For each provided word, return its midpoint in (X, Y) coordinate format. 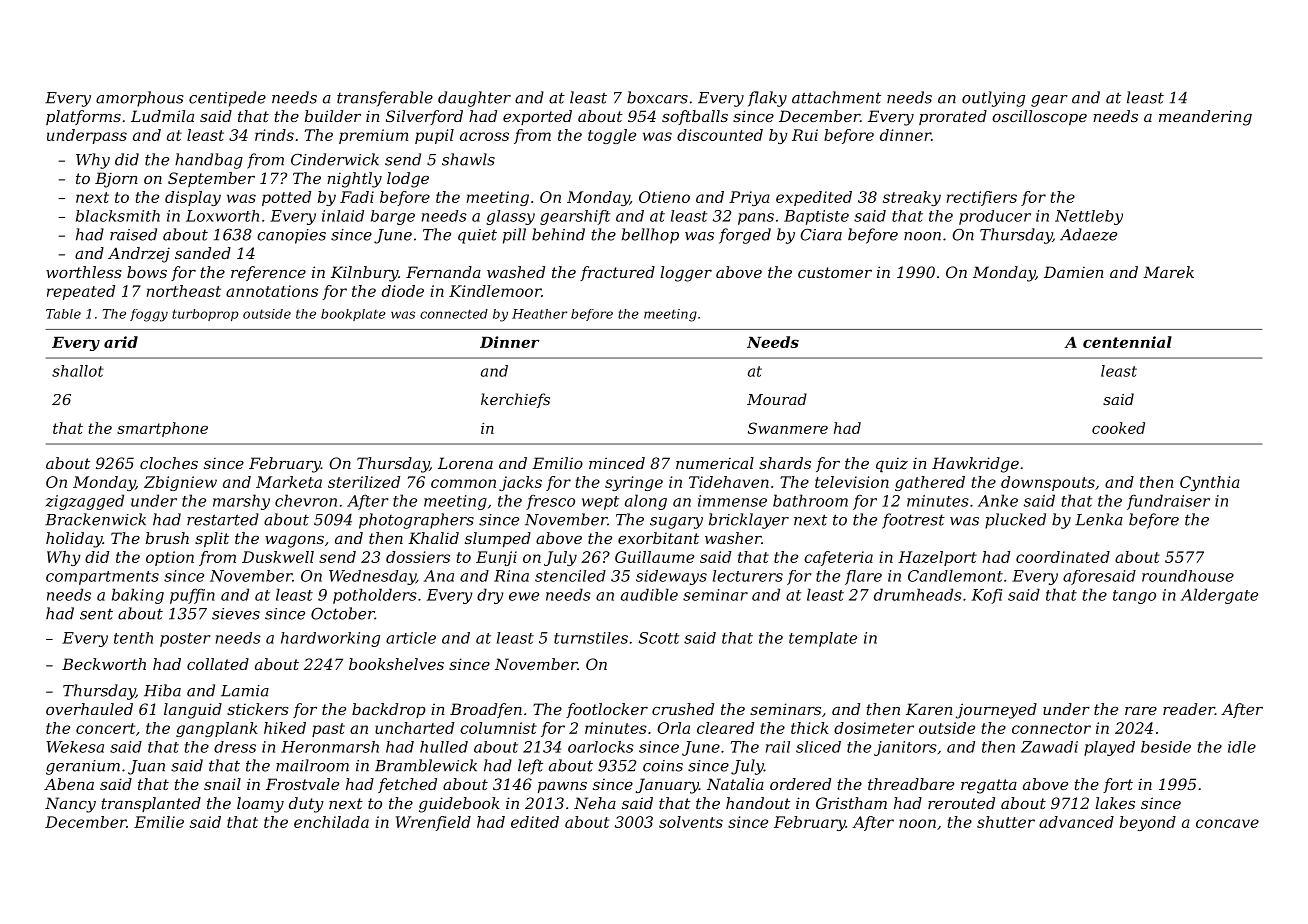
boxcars (657, 97)
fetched (407, 785)
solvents (691, 822)
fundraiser (1168, 502)
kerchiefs (515, 400)
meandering (1205, 118)
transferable (385, 99)
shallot (77, 371)
